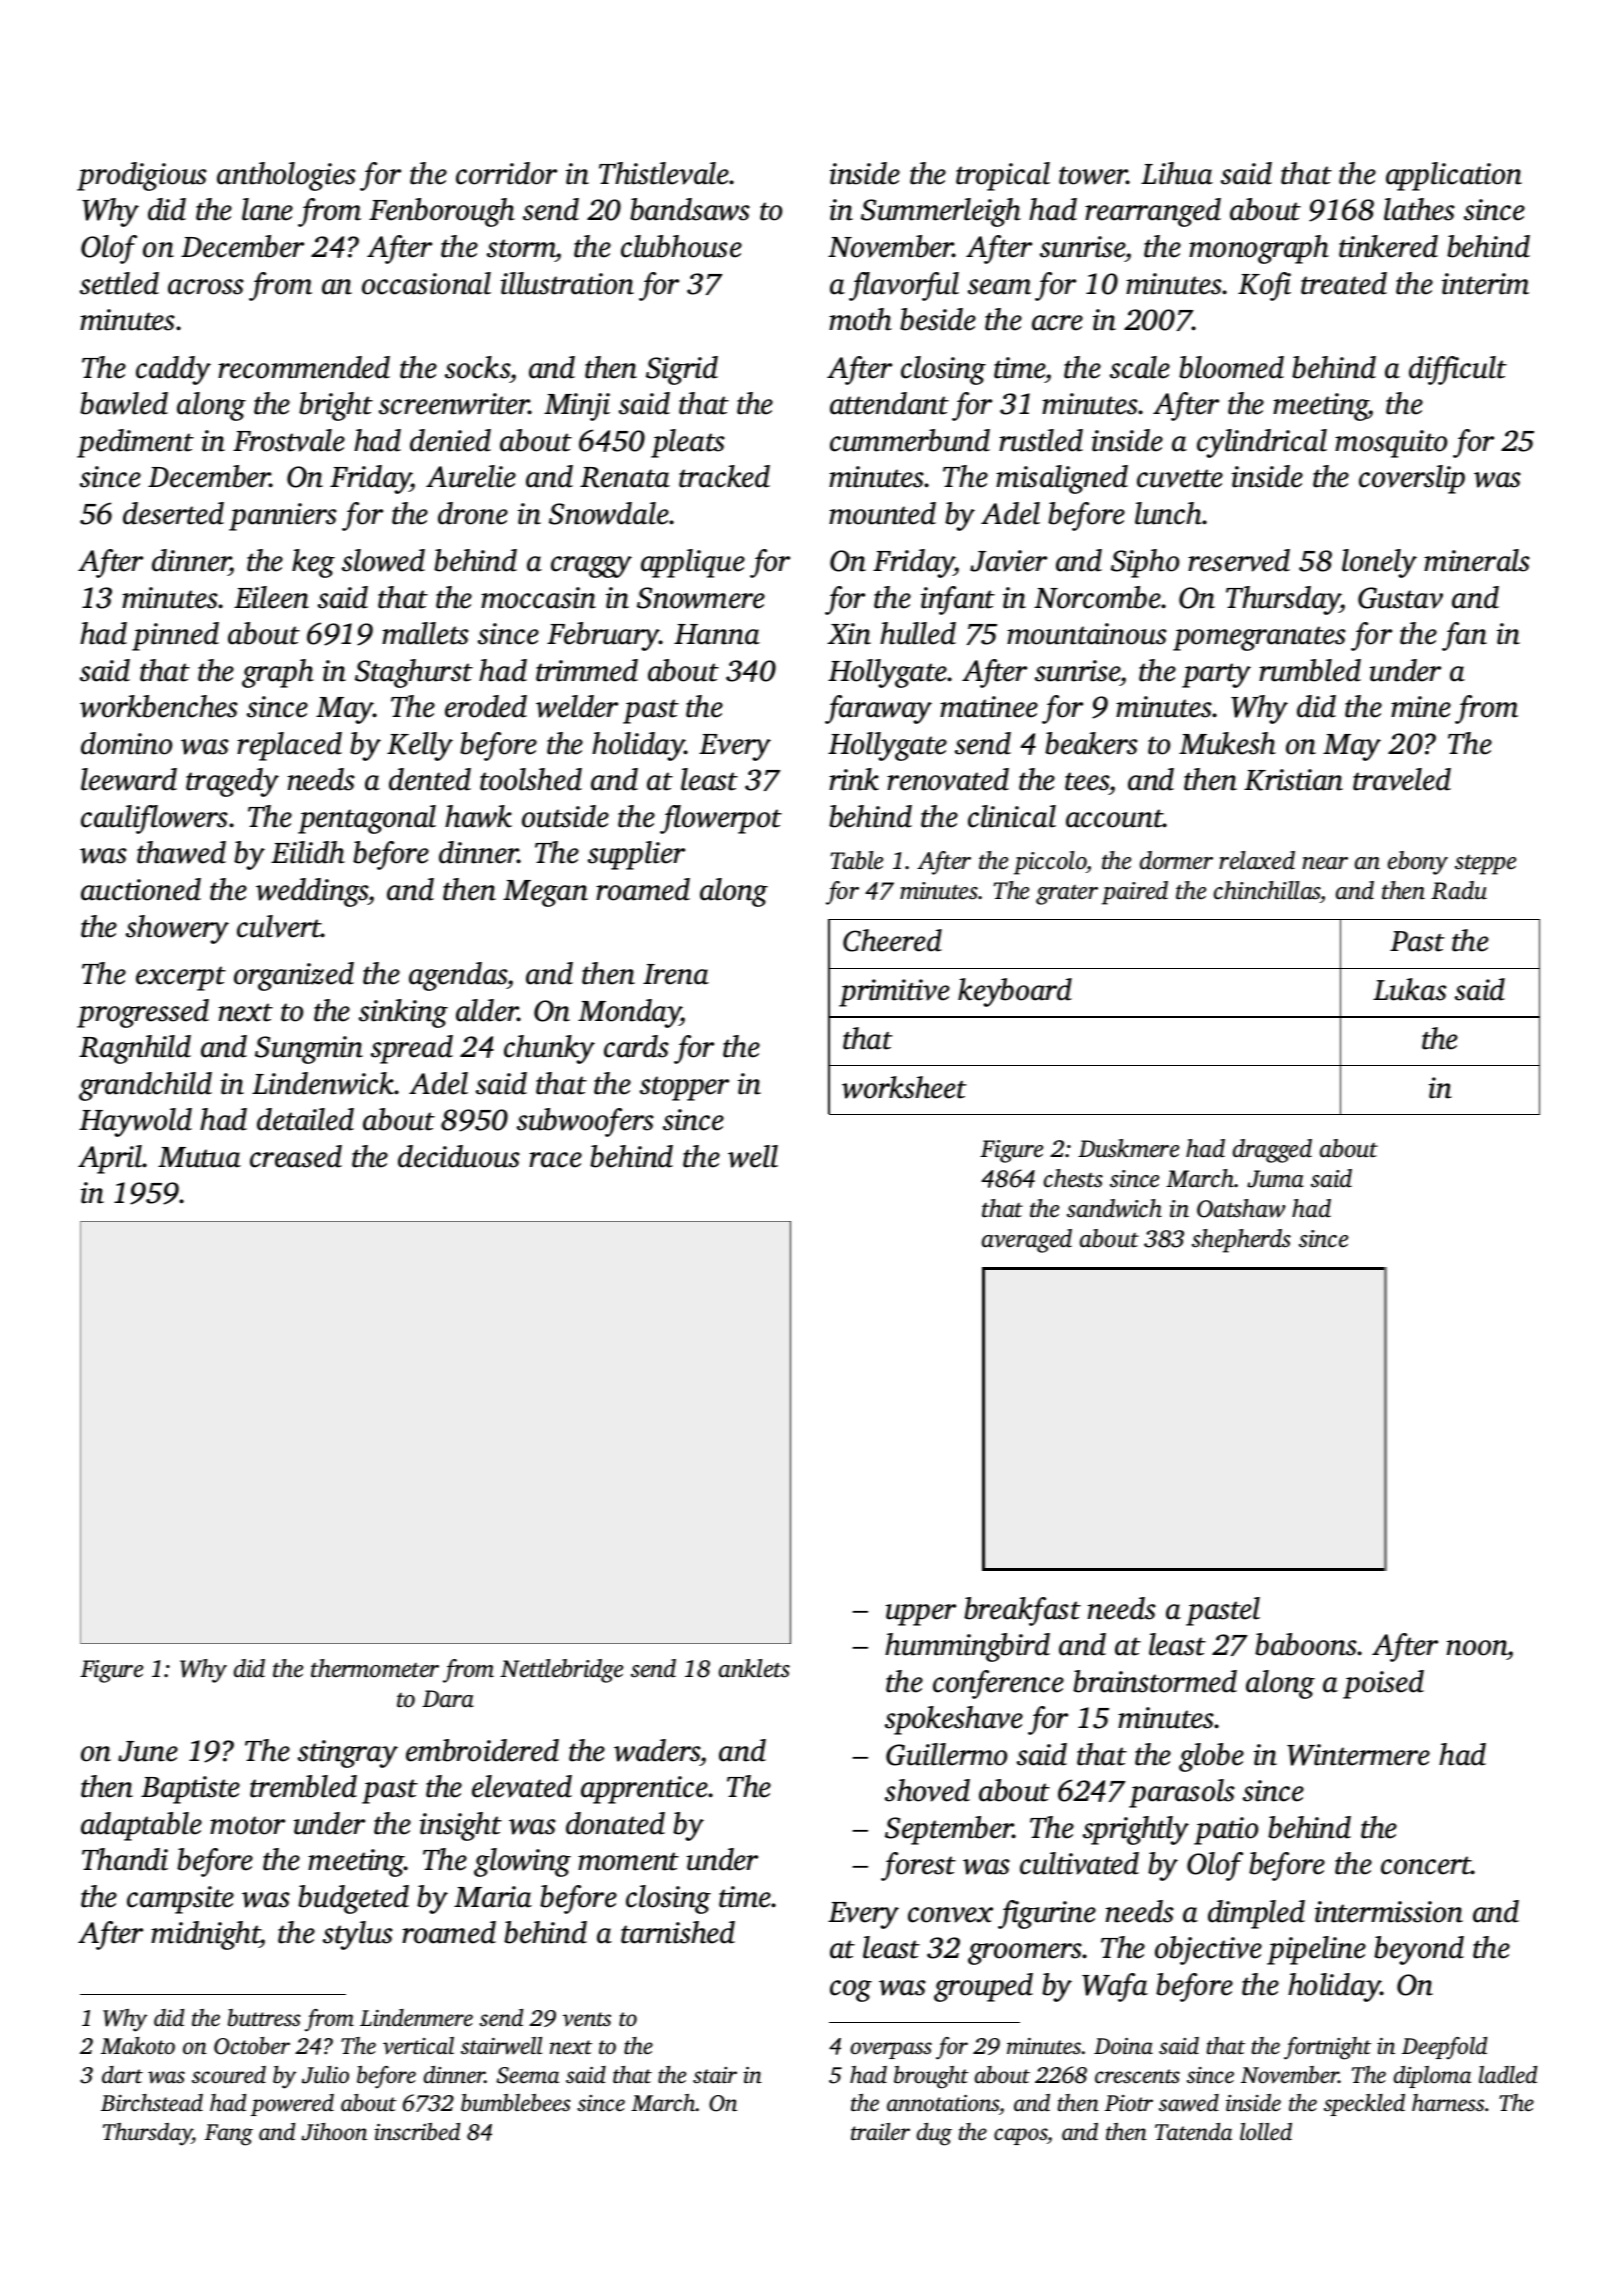  Describe the element at coordinates (1003, 176) in the image. I see `tropical` at that location.
